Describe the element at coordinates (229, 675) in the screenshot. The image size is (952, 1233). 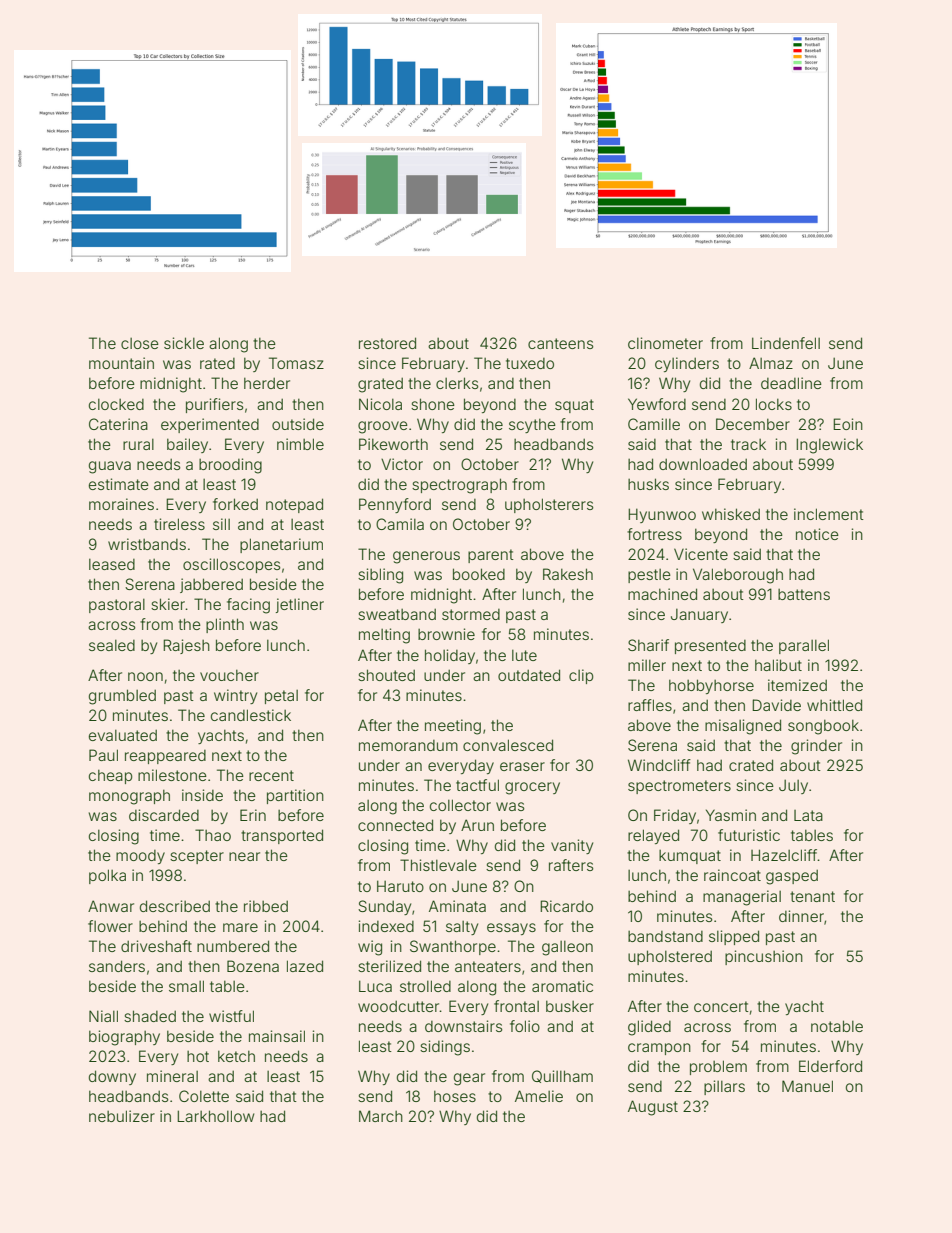
I see `voucher` at that location.
